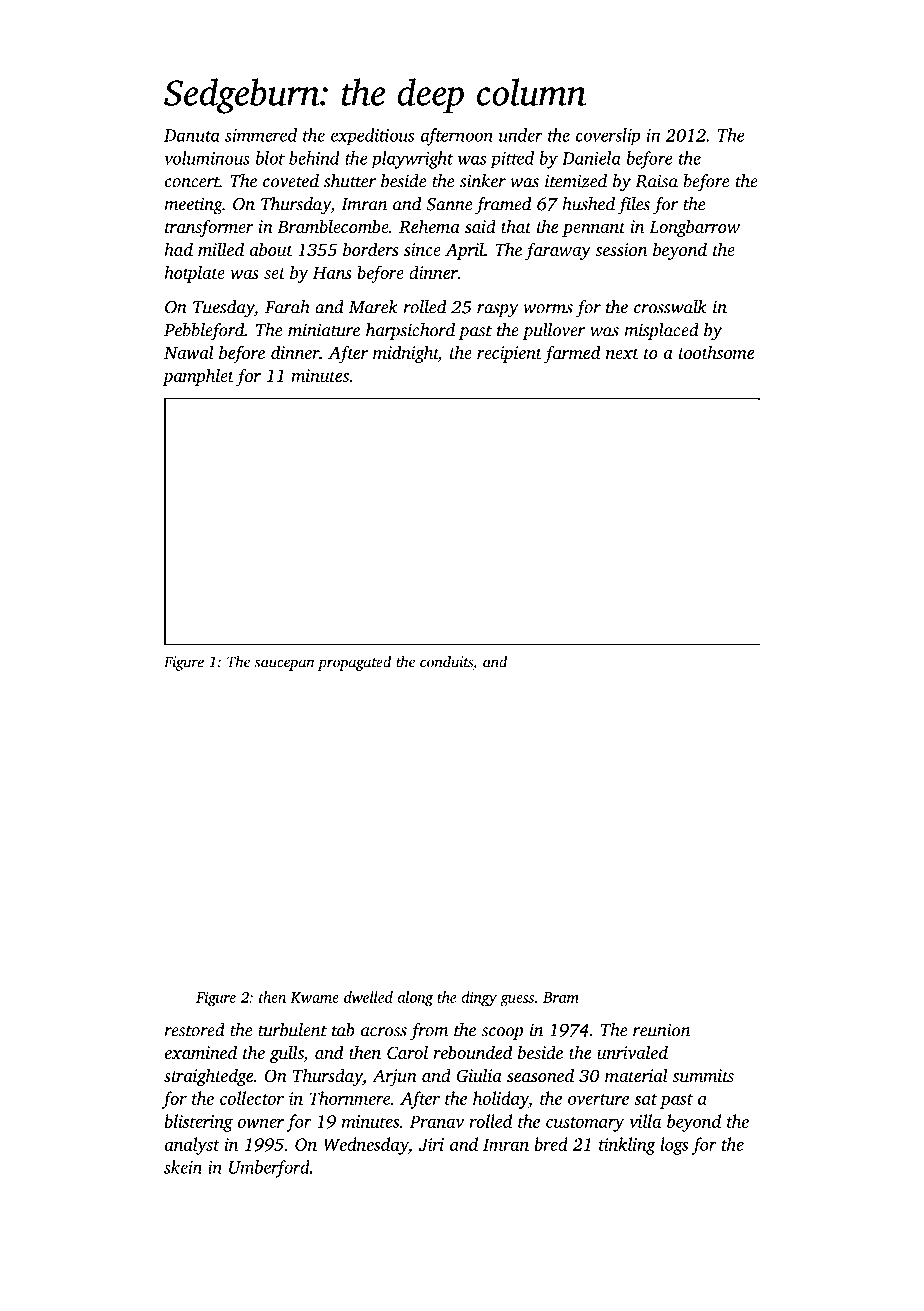 This image has width=924, height=1311. I want to click on pamphlet, so click(198, 377).
